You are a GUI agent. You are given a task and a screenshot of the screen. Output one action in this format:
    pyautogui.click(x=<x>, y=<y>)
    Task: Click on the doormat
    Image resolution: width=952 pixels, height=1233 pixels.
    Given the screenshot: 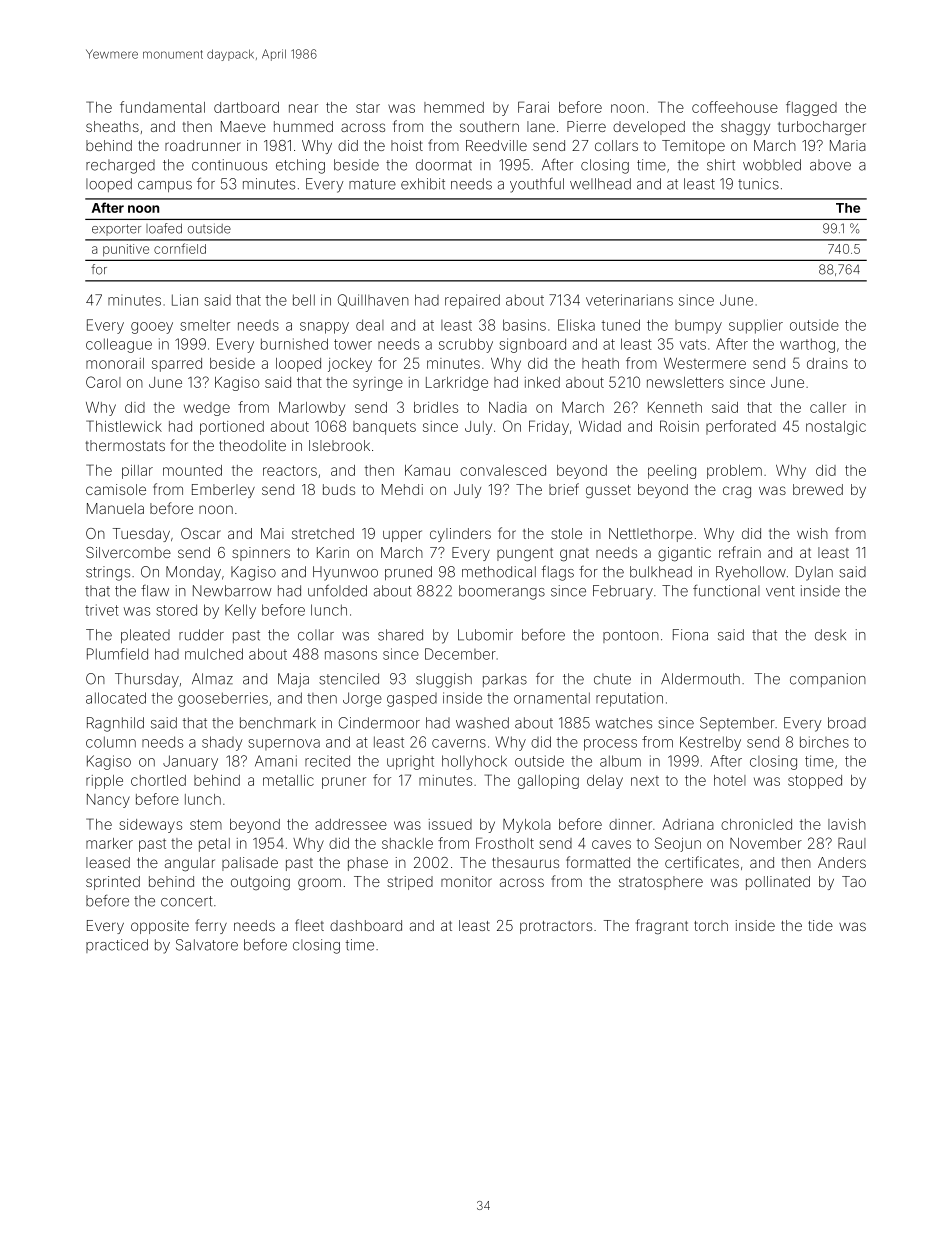 What is the action you would take?
    pyautogui.click(x=444, y=165)
